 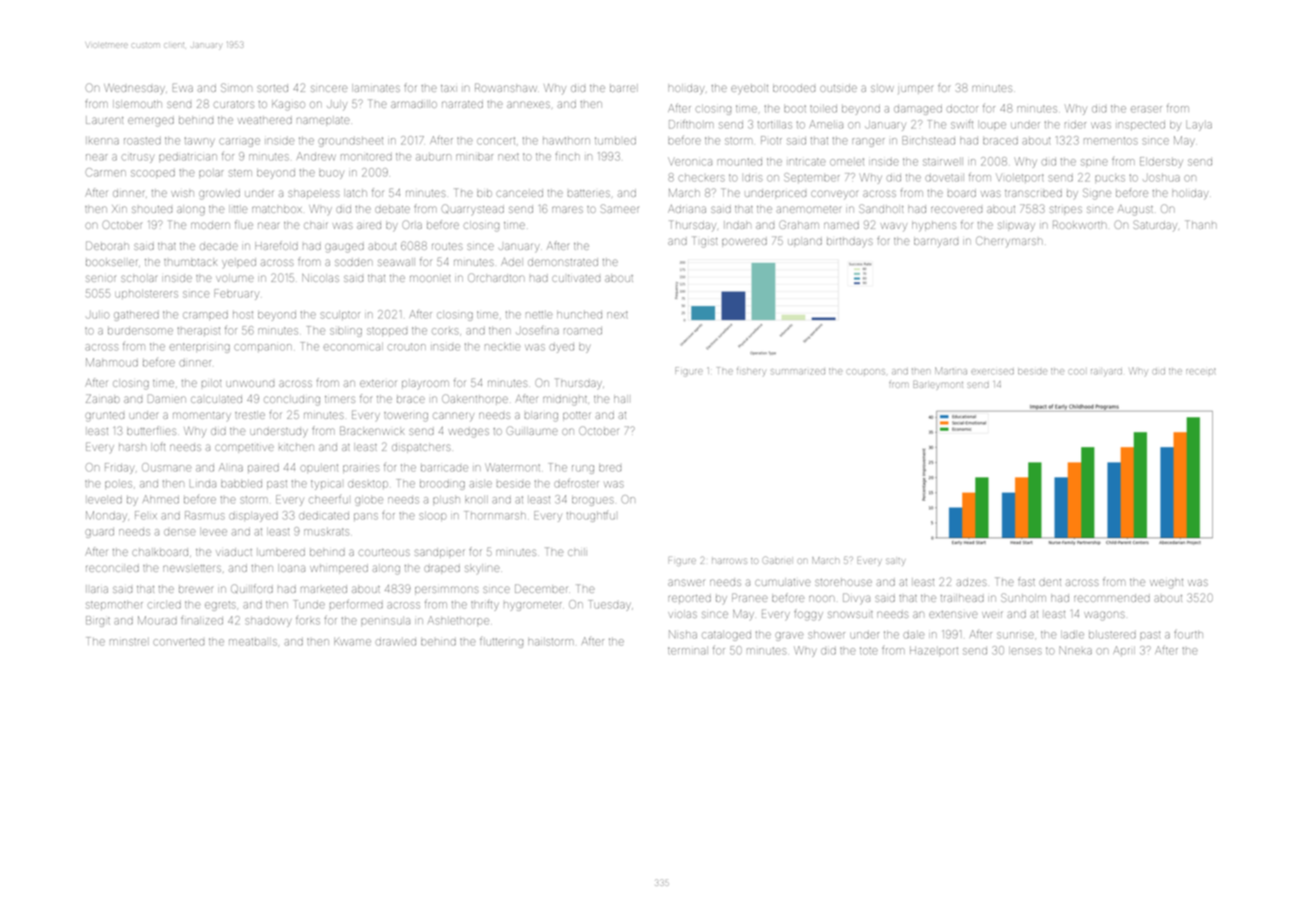 What do you see at coordinates (129, 642) in the screenshot?
I see `minstrel` at bounding box center [129, 642].
